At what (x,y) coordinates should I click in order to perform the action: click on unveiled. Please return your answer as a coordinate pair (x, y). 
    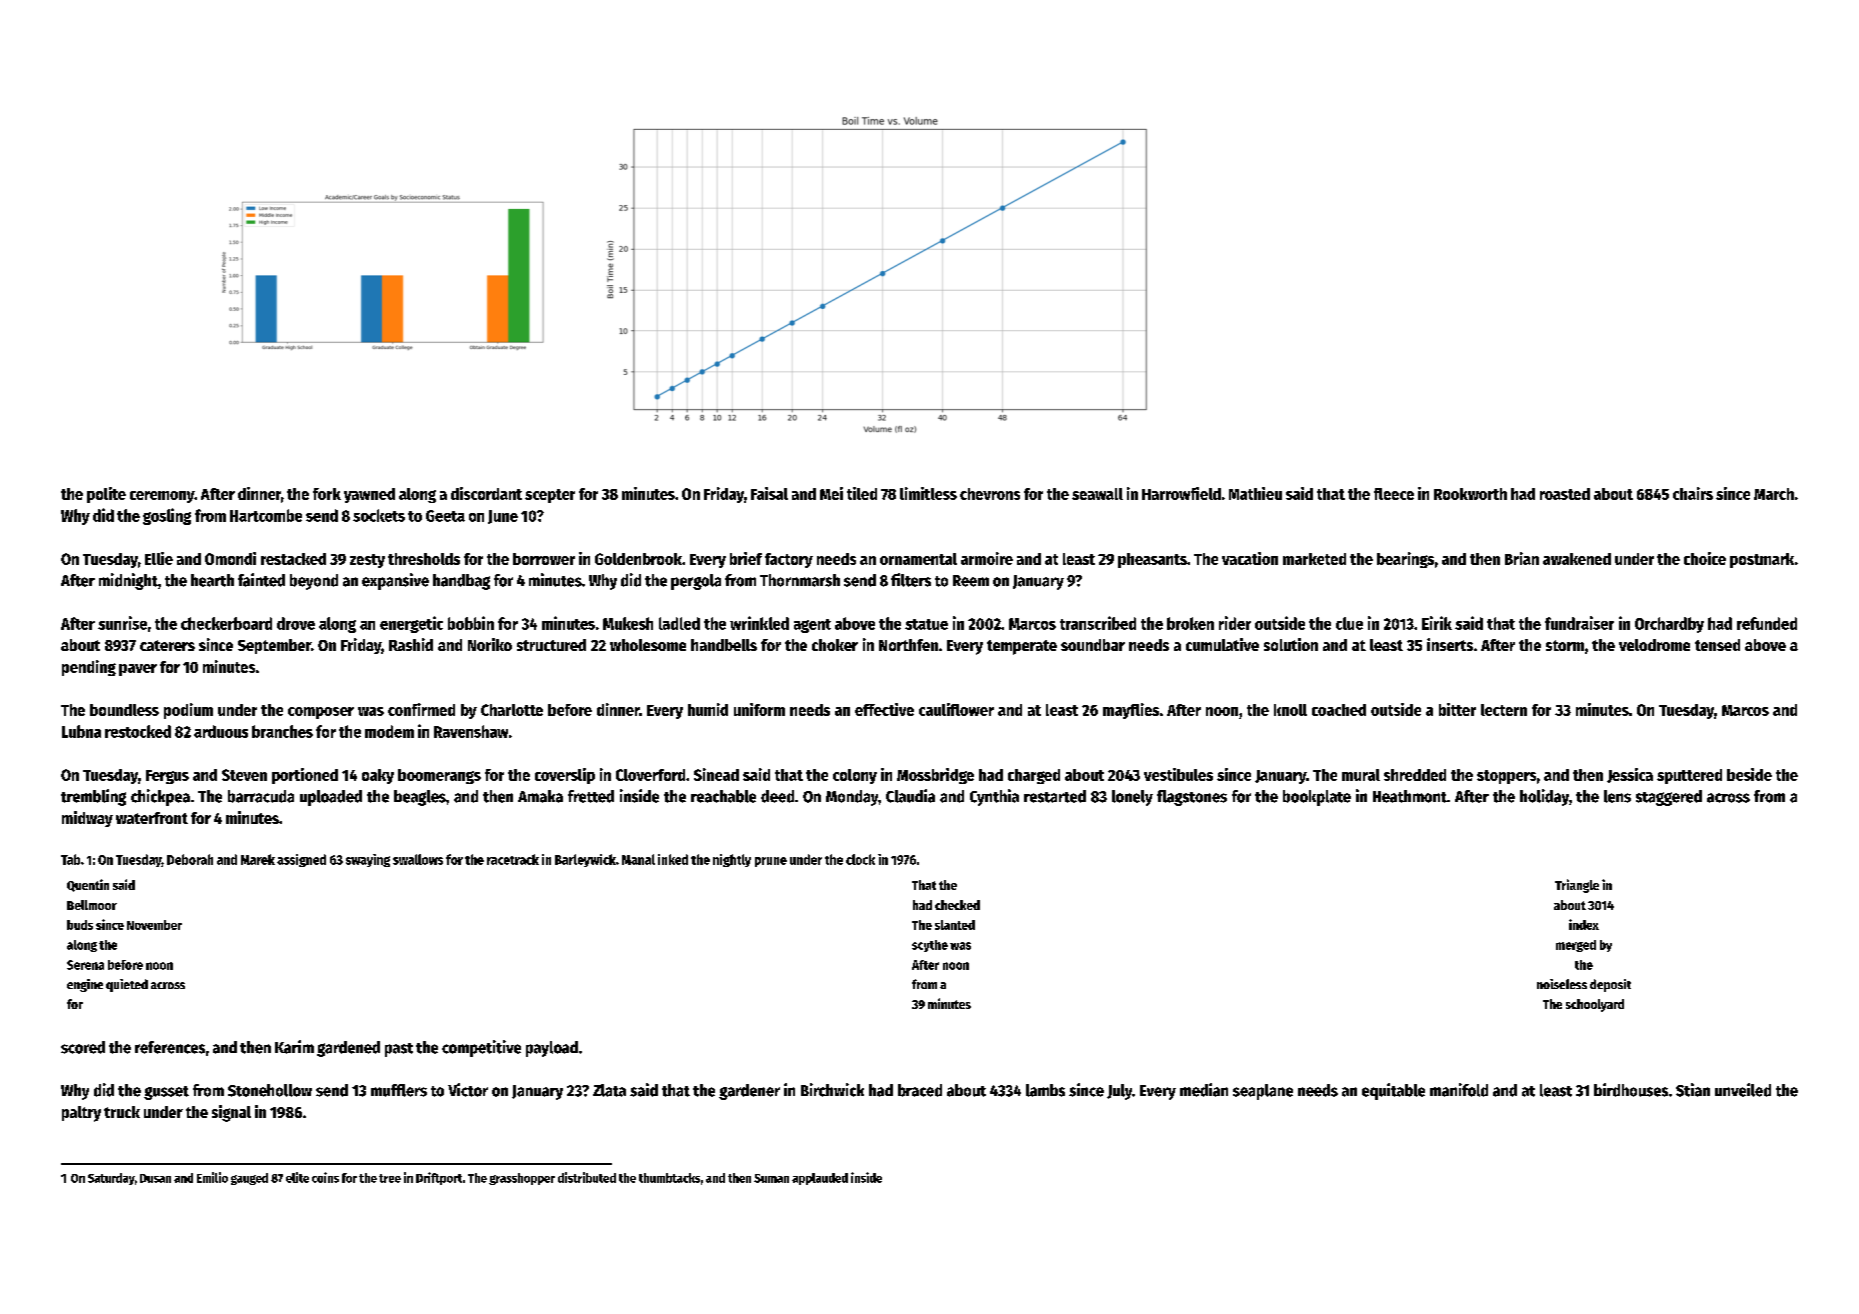
    Looking at the image, I should click on (1743, 1090).
